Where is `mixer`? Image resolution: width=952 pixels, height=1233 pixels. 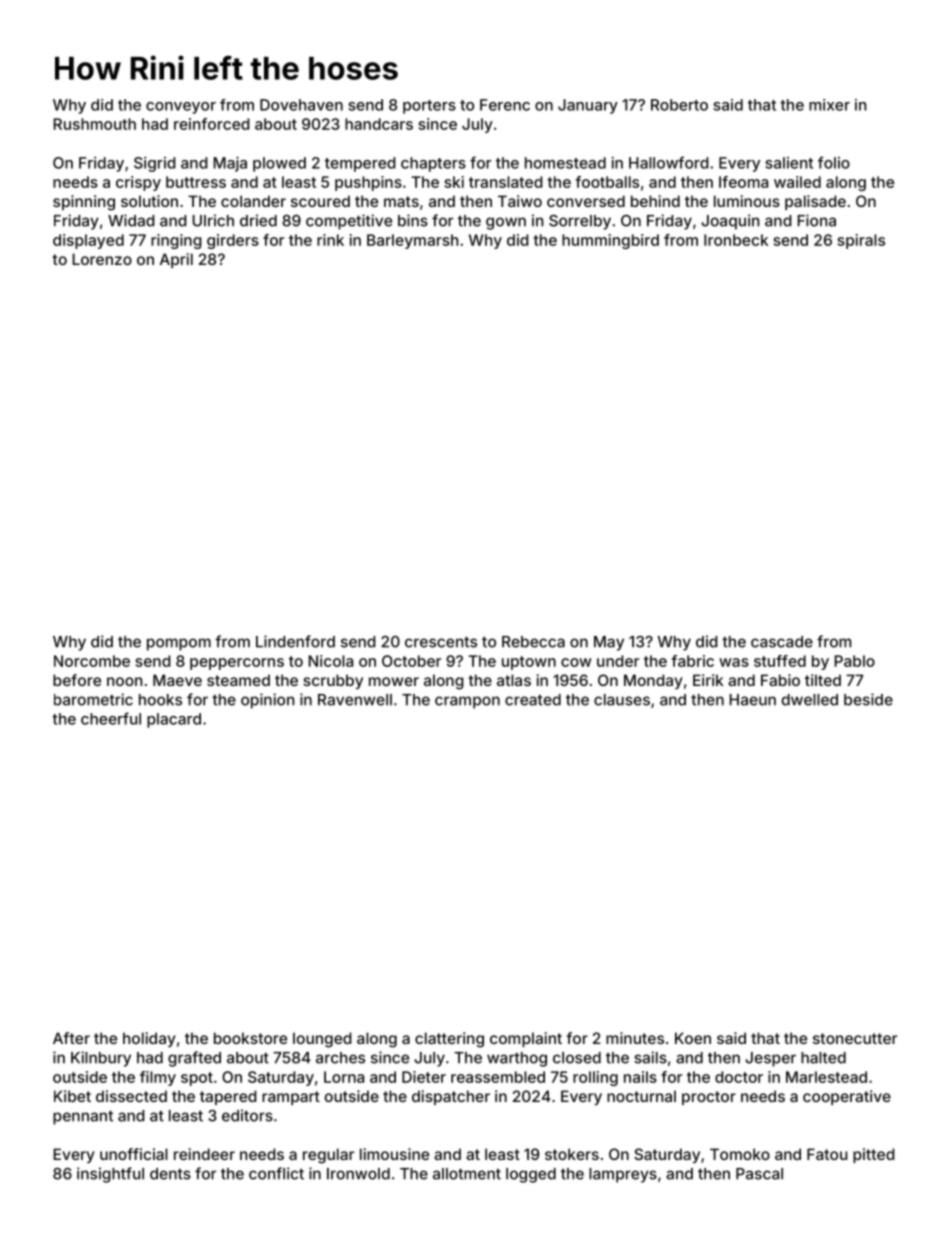
mixer is located at coordinates (829, 105).
